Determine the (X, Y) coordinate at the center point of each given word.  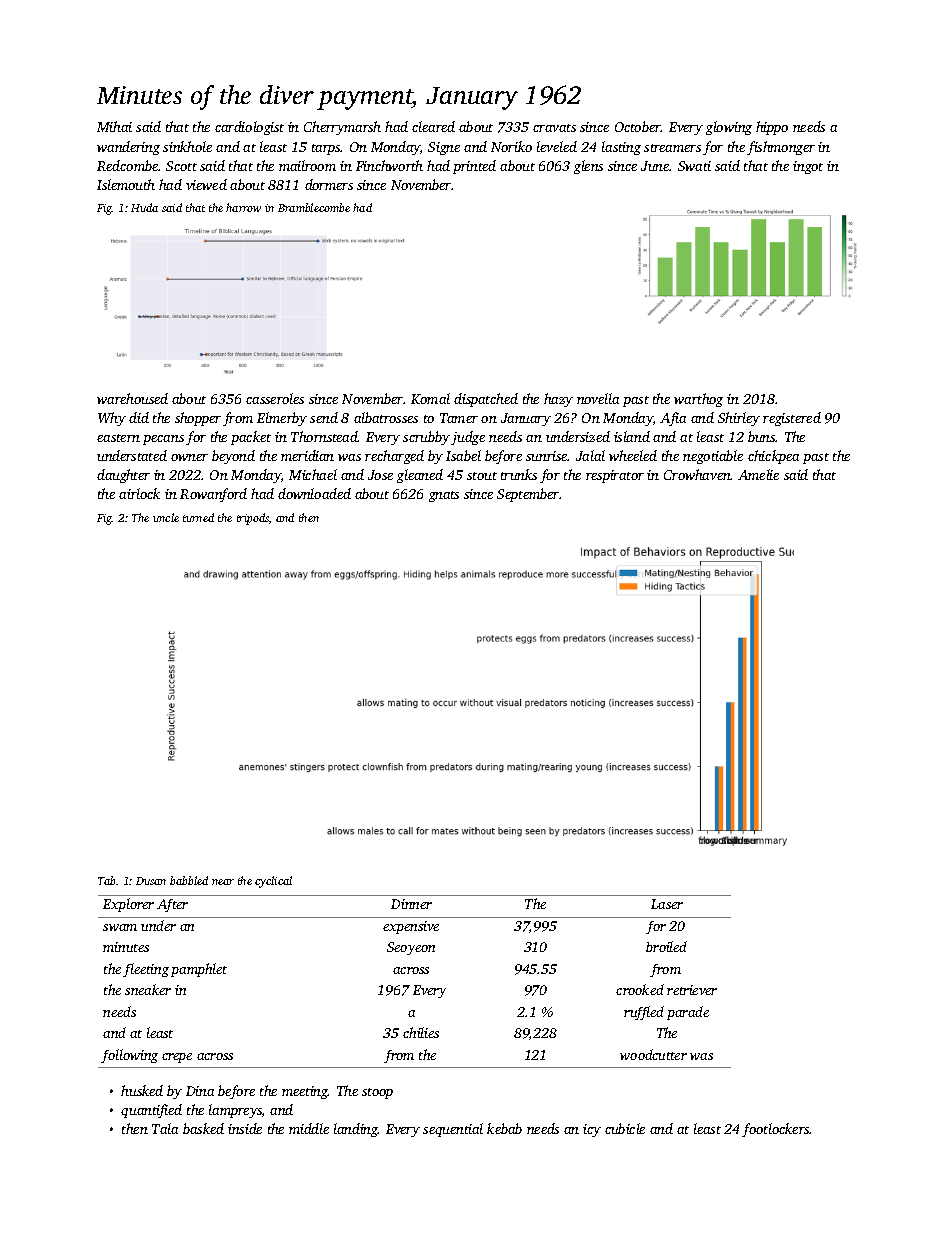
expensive (411, 927)
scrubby (426, 438)
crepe (177, 1058)
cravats (554, 128)
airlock (139, 493)
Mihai (114, 126)
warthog (698, 400)
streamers (672, 148)
